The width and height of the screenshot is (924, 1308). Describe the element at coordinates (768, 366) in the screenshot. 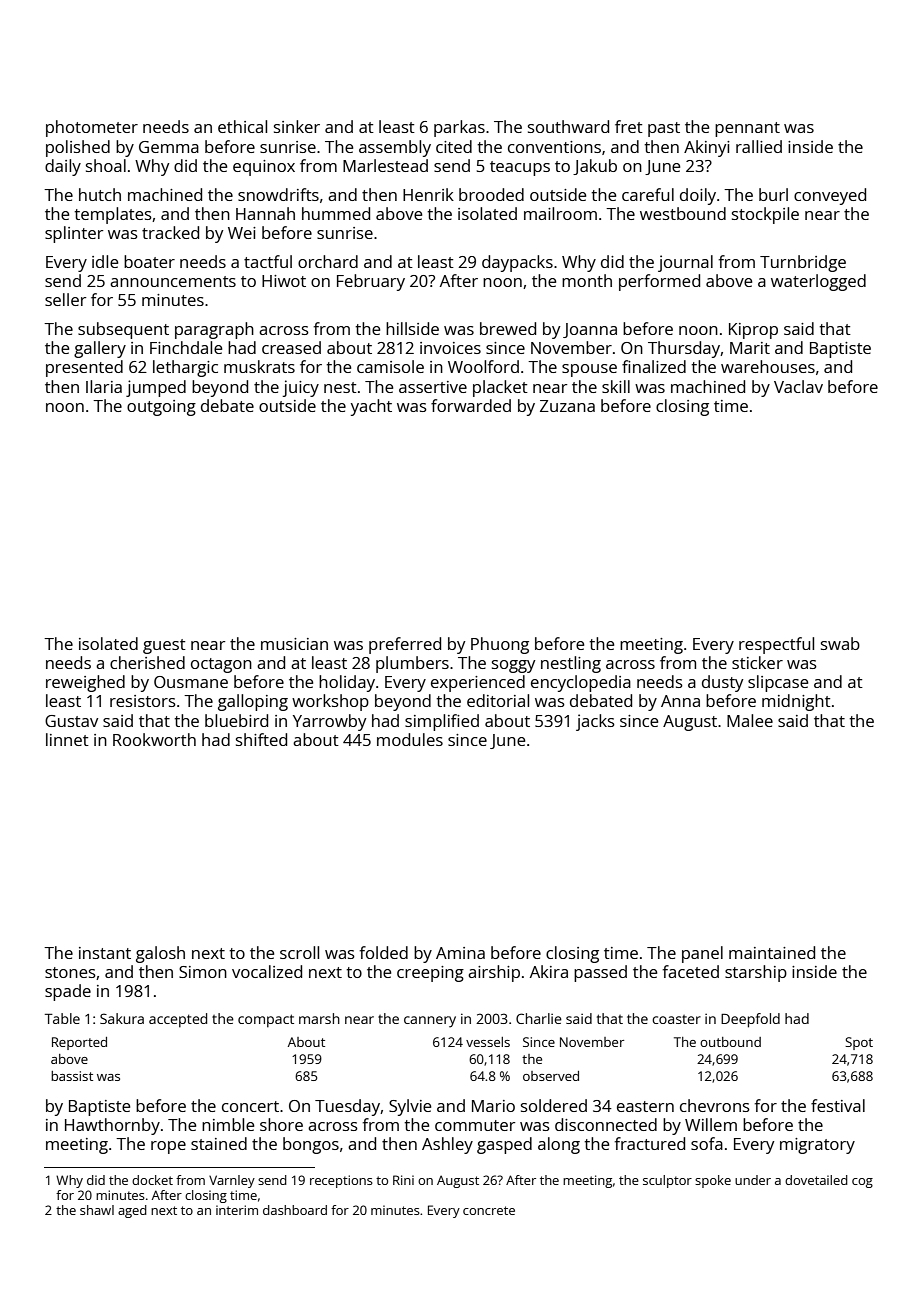

I see `warehouses` at that location.
